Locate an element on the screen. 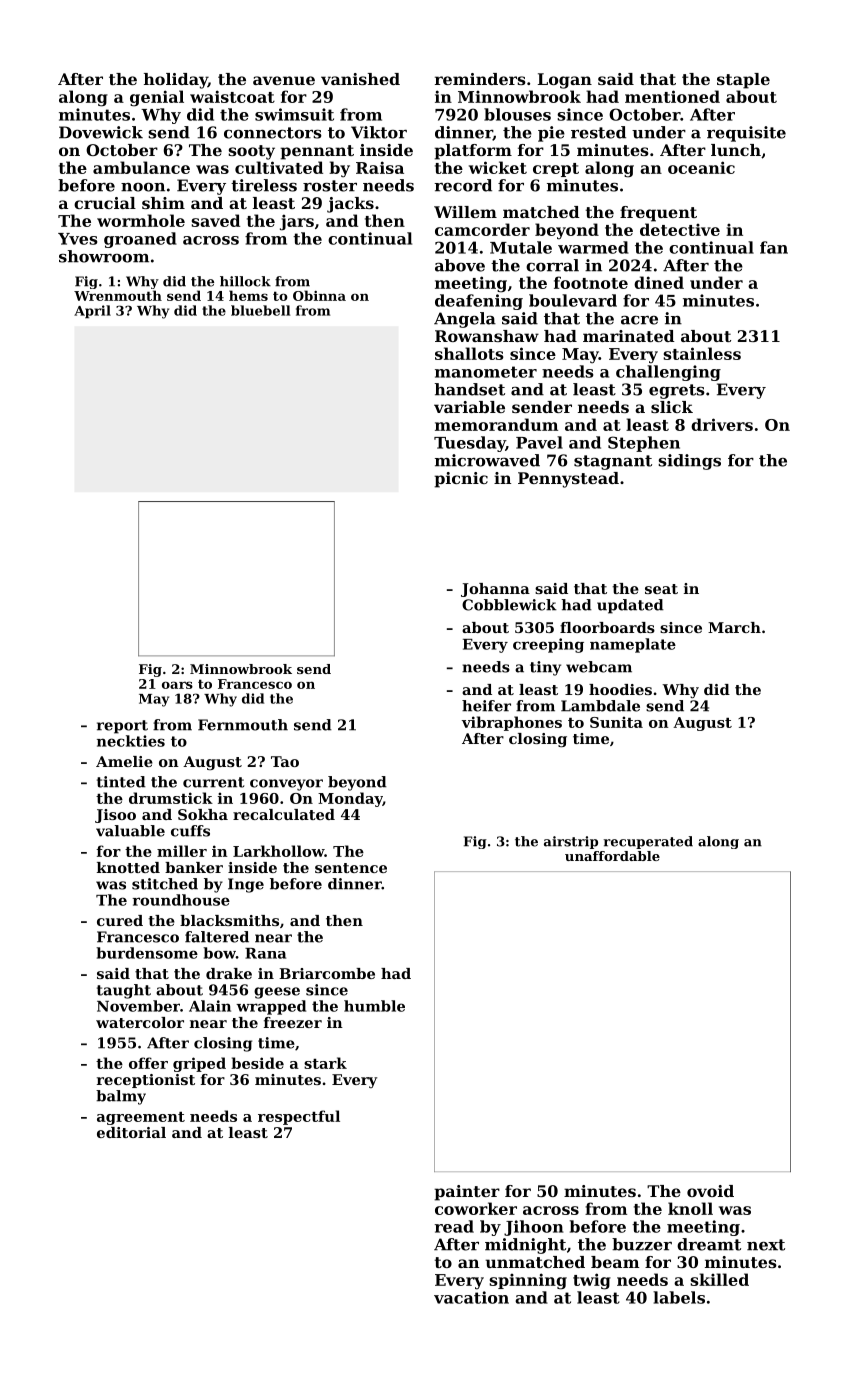 This screenshot has height=1400, width=849. hems is located at coordinates (248, 295).
